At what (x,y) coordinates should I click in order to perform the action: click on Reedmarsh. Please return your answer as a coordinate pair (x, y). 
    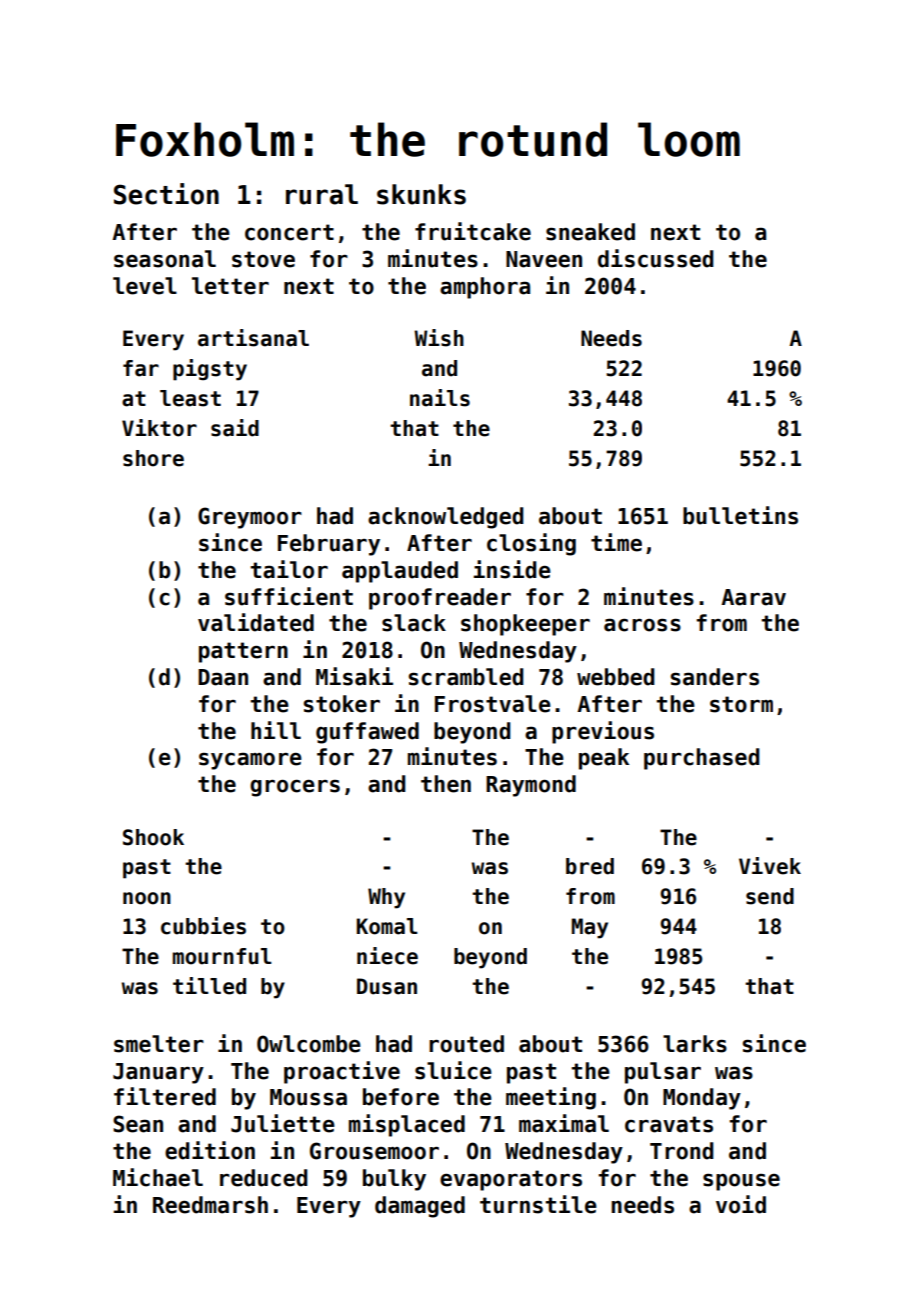
    Looking at the image, I should click on (210, 1205).
